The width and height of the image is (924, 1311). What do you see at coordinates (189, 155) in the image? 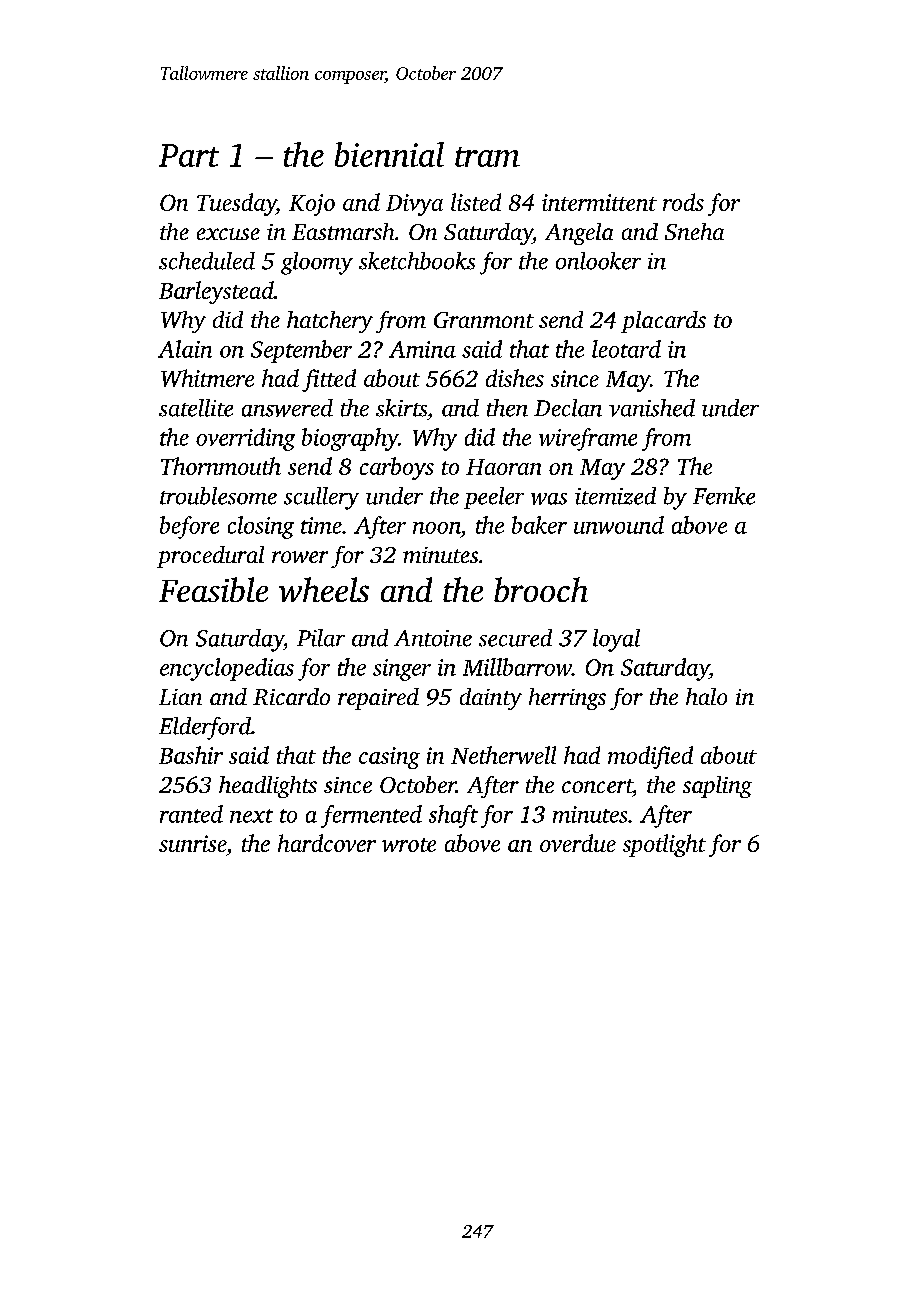
I see `Part` at bounding box center [189, 155].
